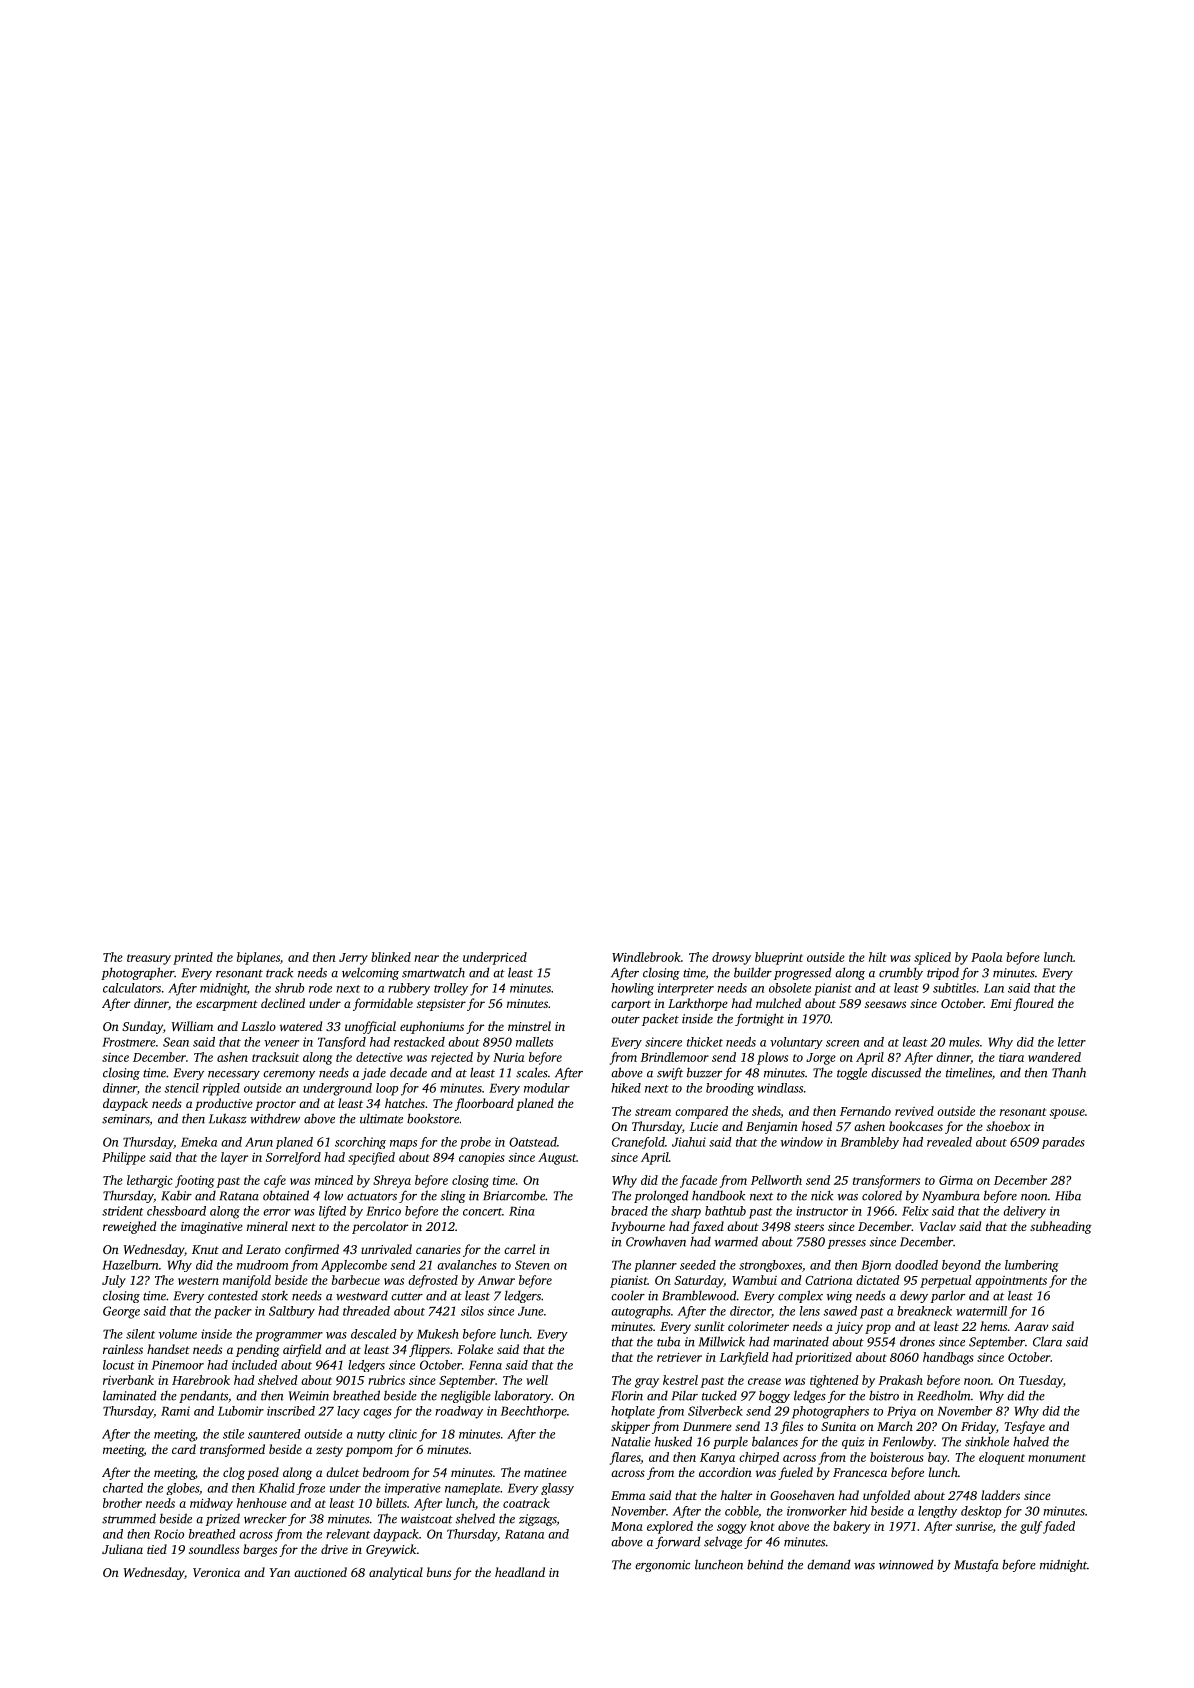 Image resolution: width=1194 pixels, height=1688 pixels. I want to click on lumbering, so click(1032, 1266).
